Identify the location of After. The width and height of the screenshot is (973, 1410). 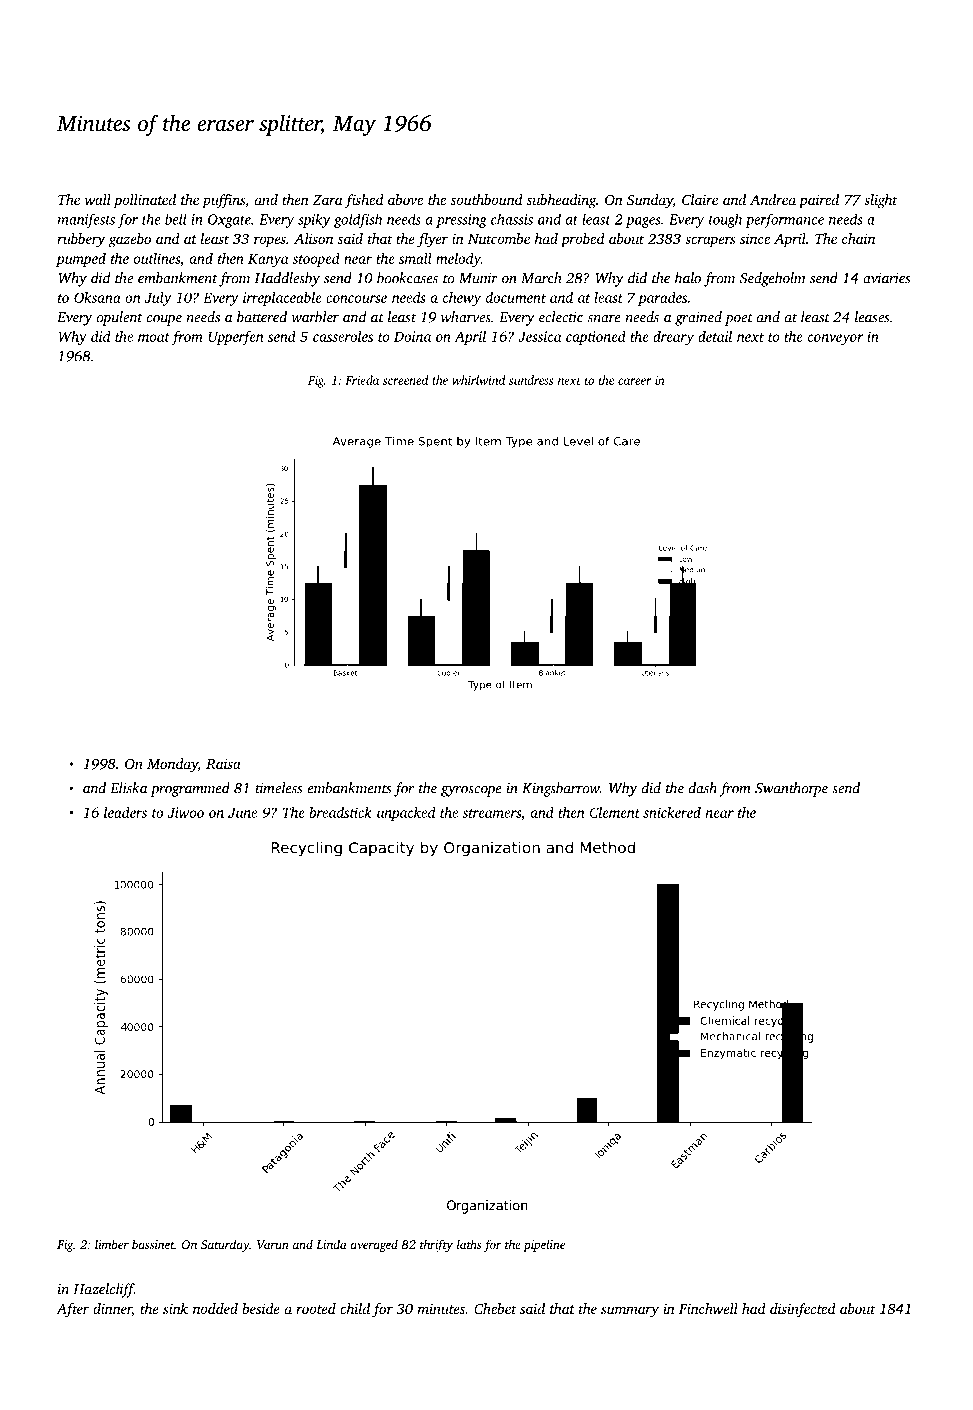
(72, 1310).
